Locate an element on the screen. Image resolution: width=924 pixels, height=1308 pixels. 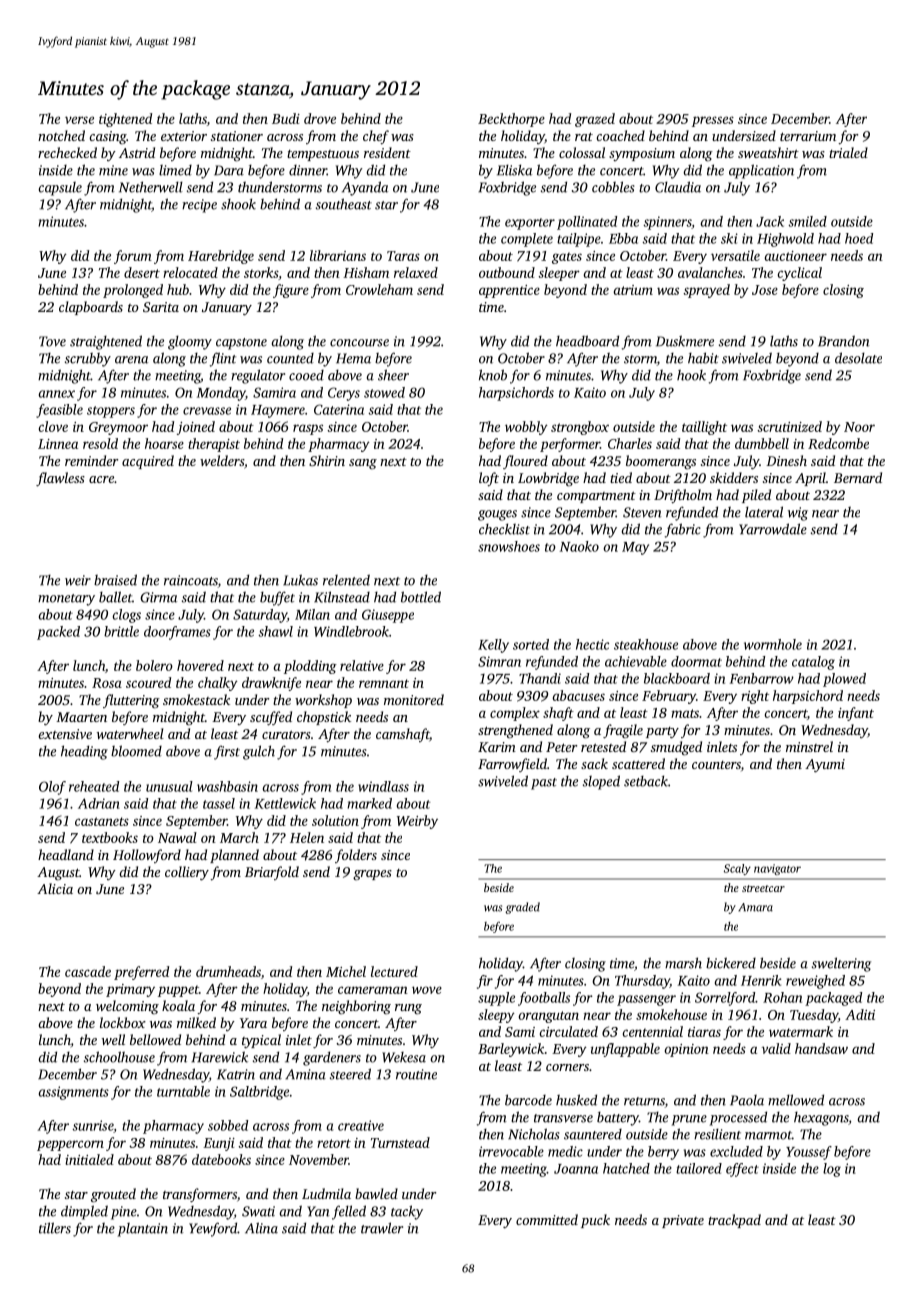
steakhouse is located at coordinates (646, 644).
